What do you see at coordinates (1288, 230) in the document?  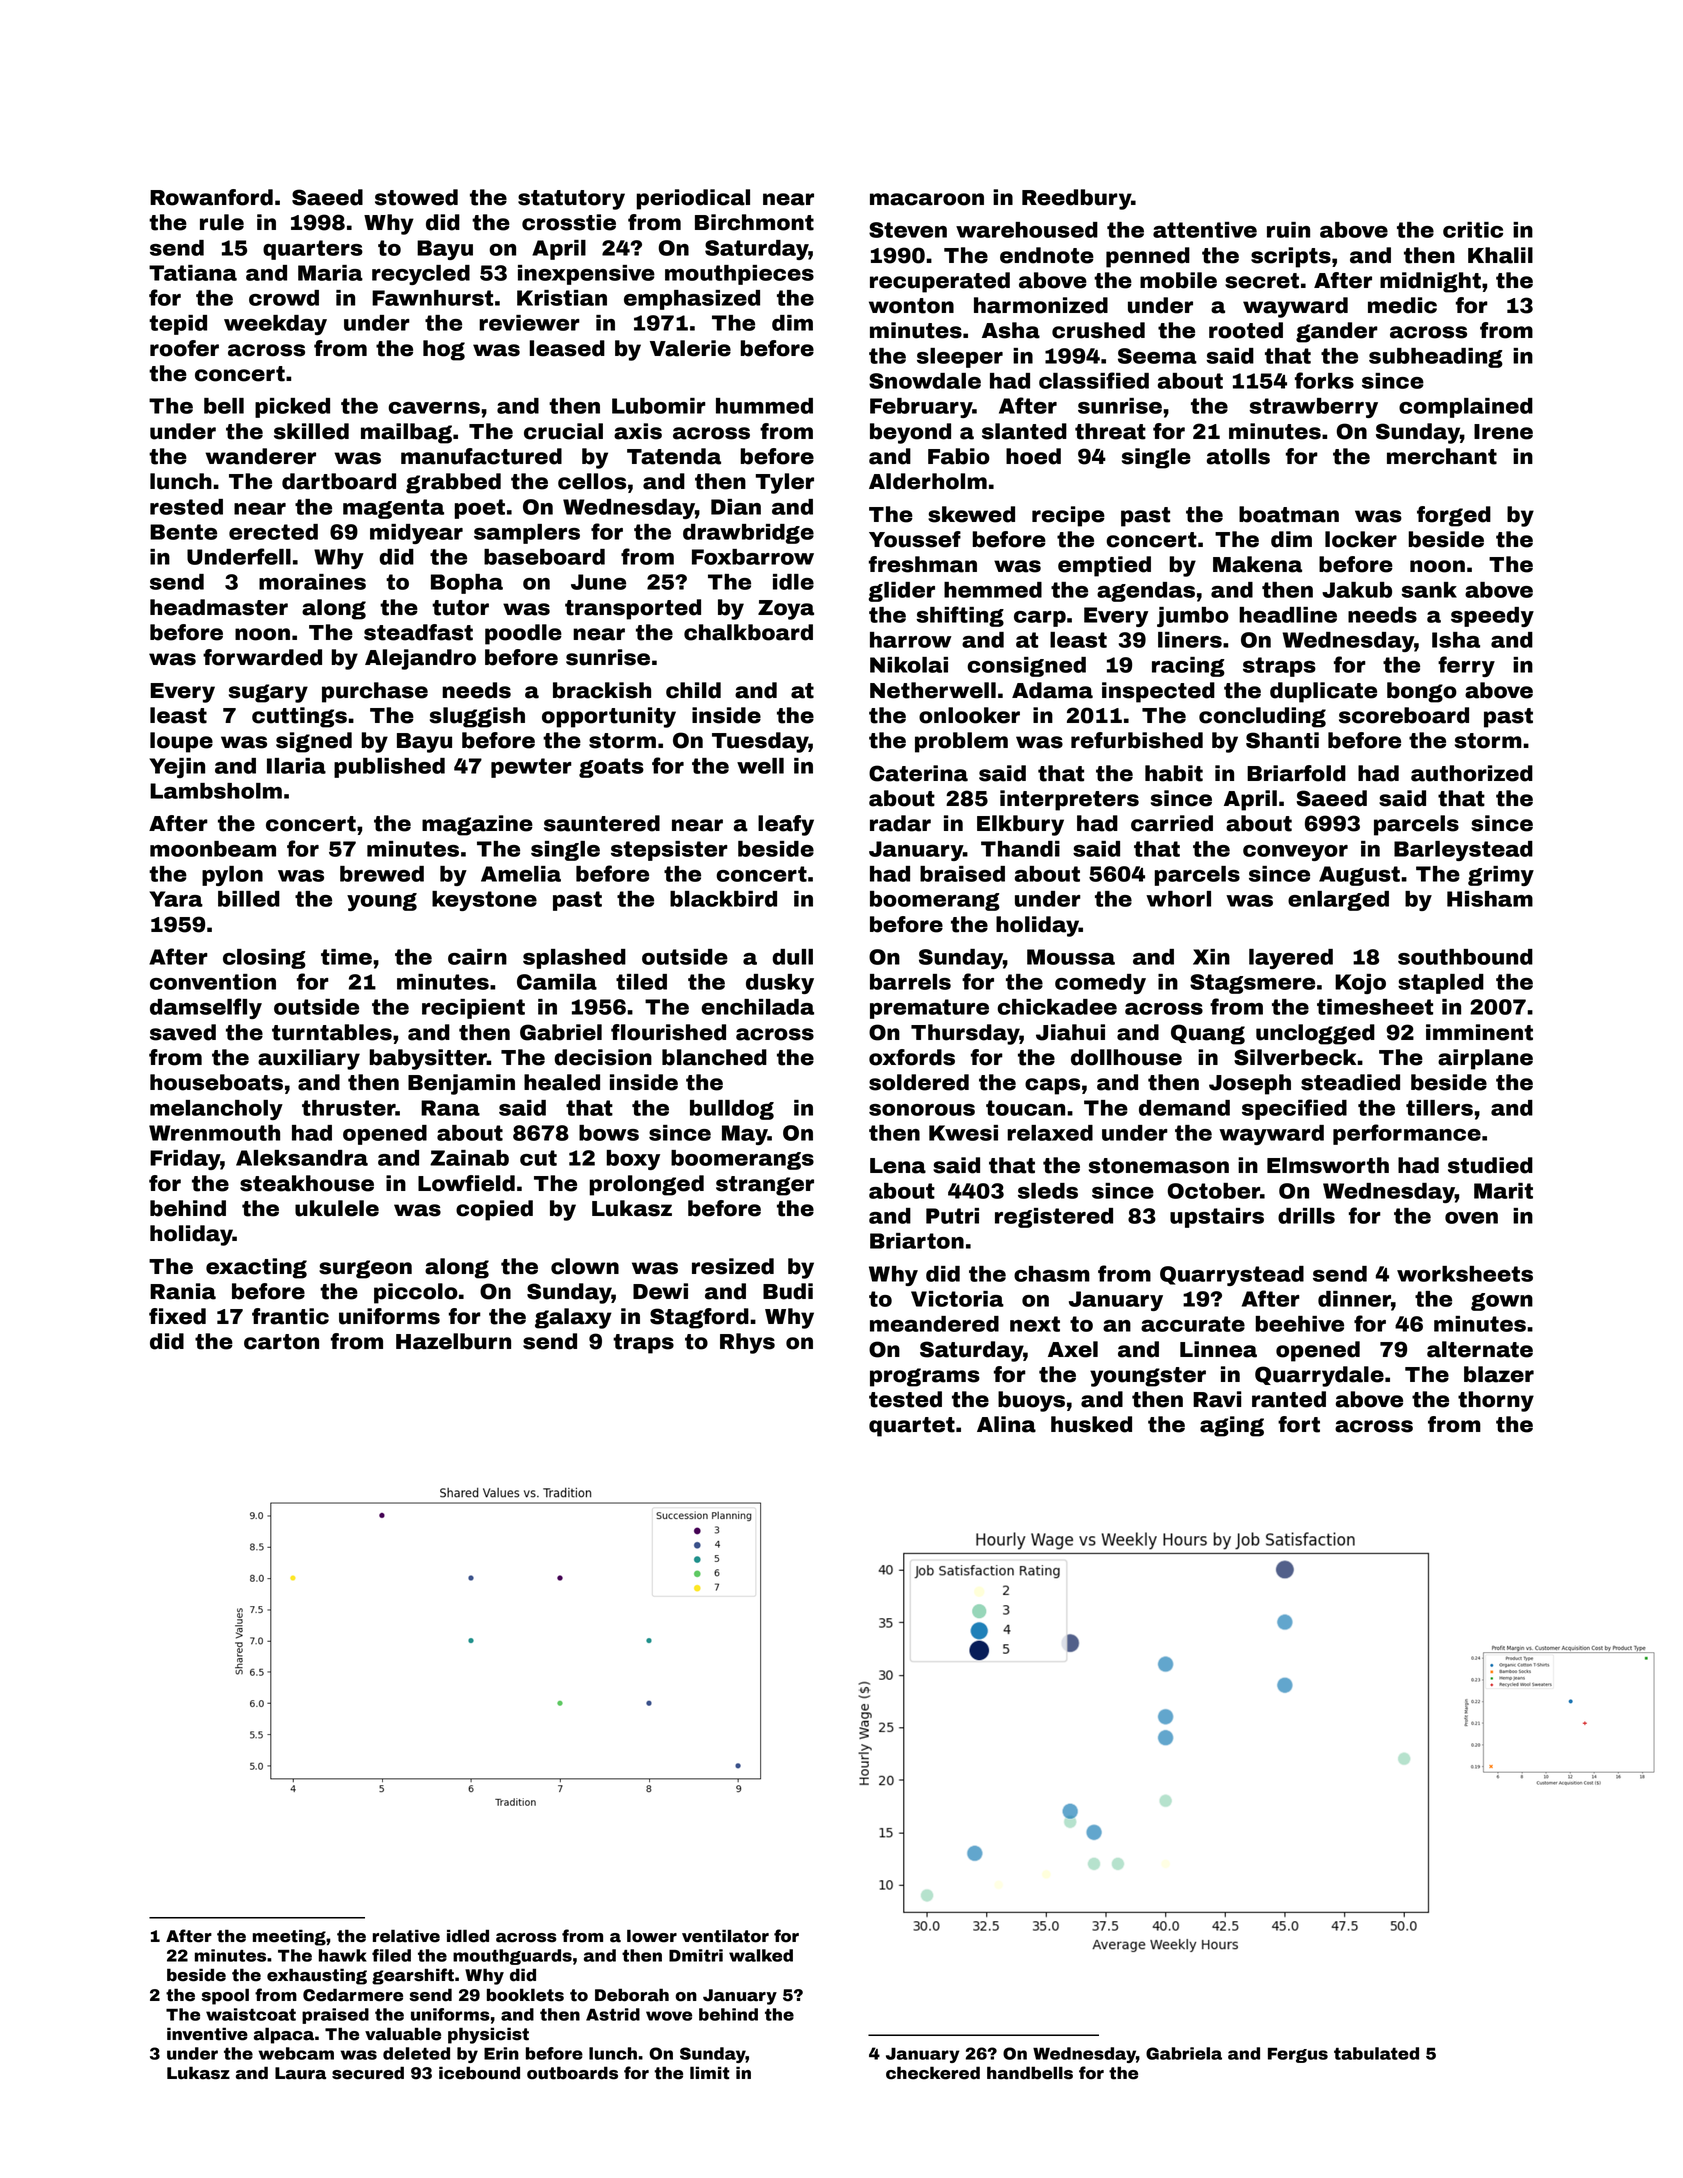 I see `ruin` at bounding box center [1288, 230].
